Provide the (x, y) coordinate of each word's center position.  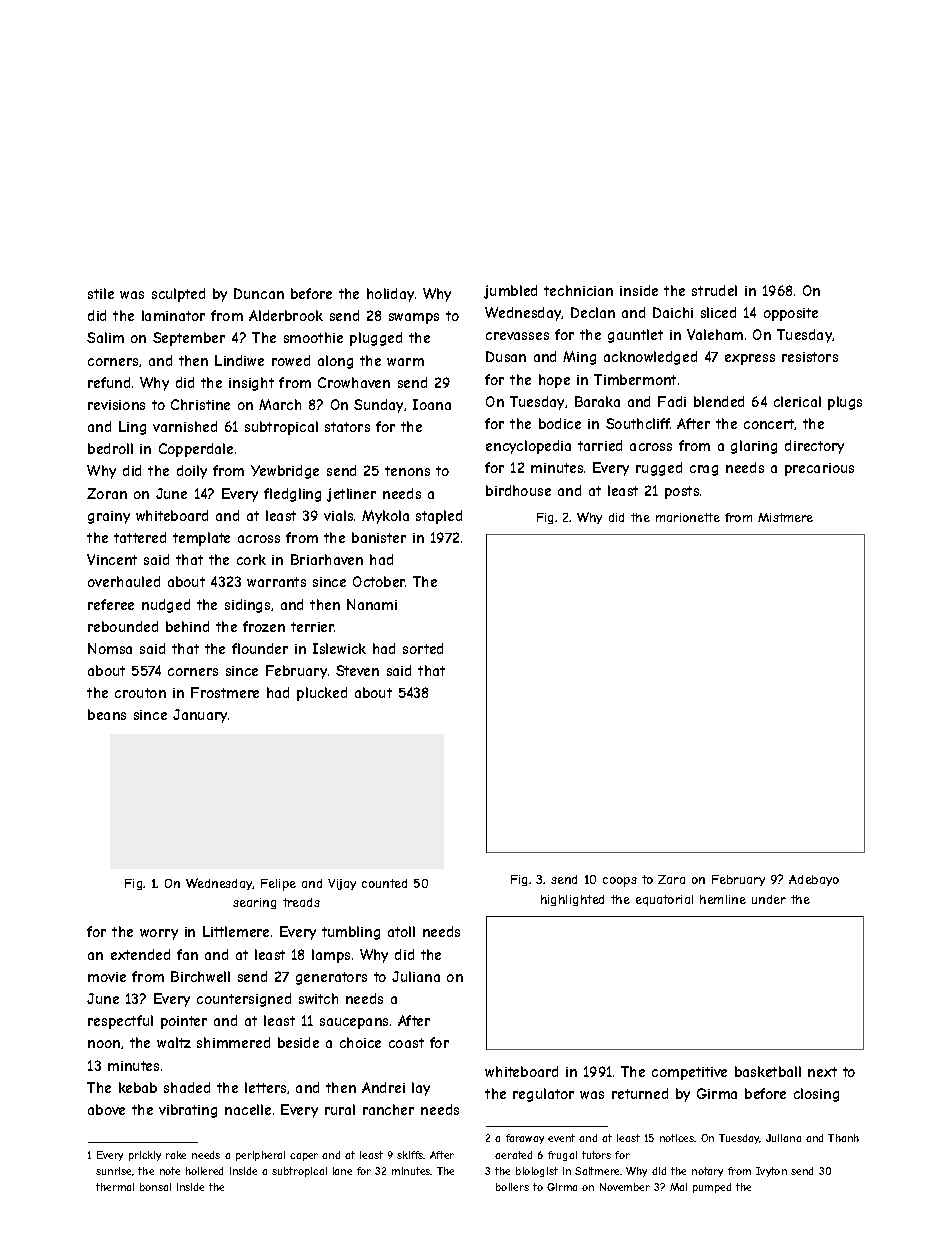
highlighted (572, 900)
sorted (423, 648)
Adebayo (814, 880)
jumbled (510, 292)
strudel (714, 290)
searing (254, 903)
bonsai (155, 1187)
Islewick (339, 648)
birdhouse (518, 490)
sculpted (178, 295)
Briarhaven (327, 559)
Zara (671, 879)
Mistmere (785, 517)
